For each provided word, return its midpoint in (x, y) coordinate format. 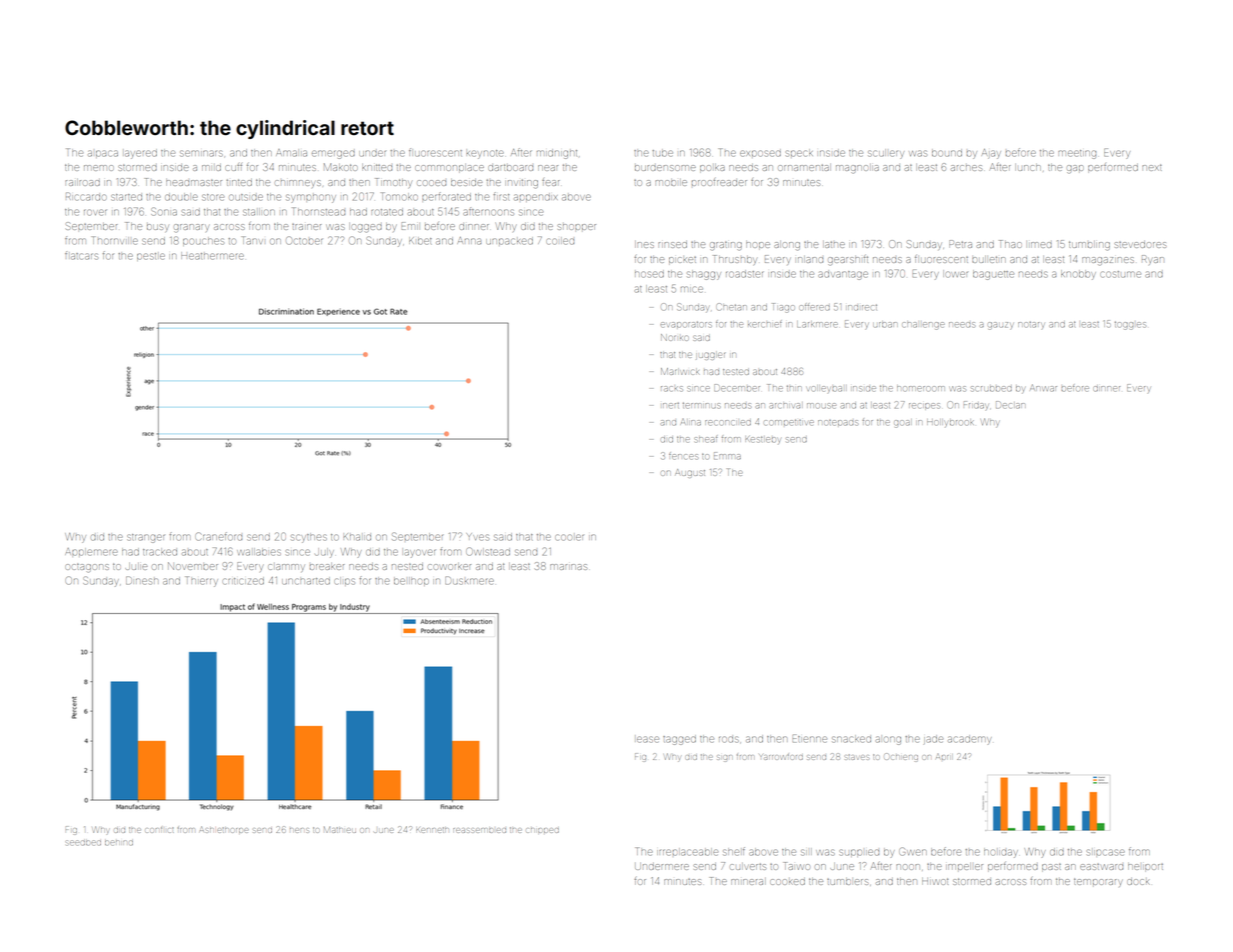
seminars (201, 153)
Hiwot (935, 881)
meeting (1077, 154)
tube (663, 153)
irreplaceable (687, 852)
